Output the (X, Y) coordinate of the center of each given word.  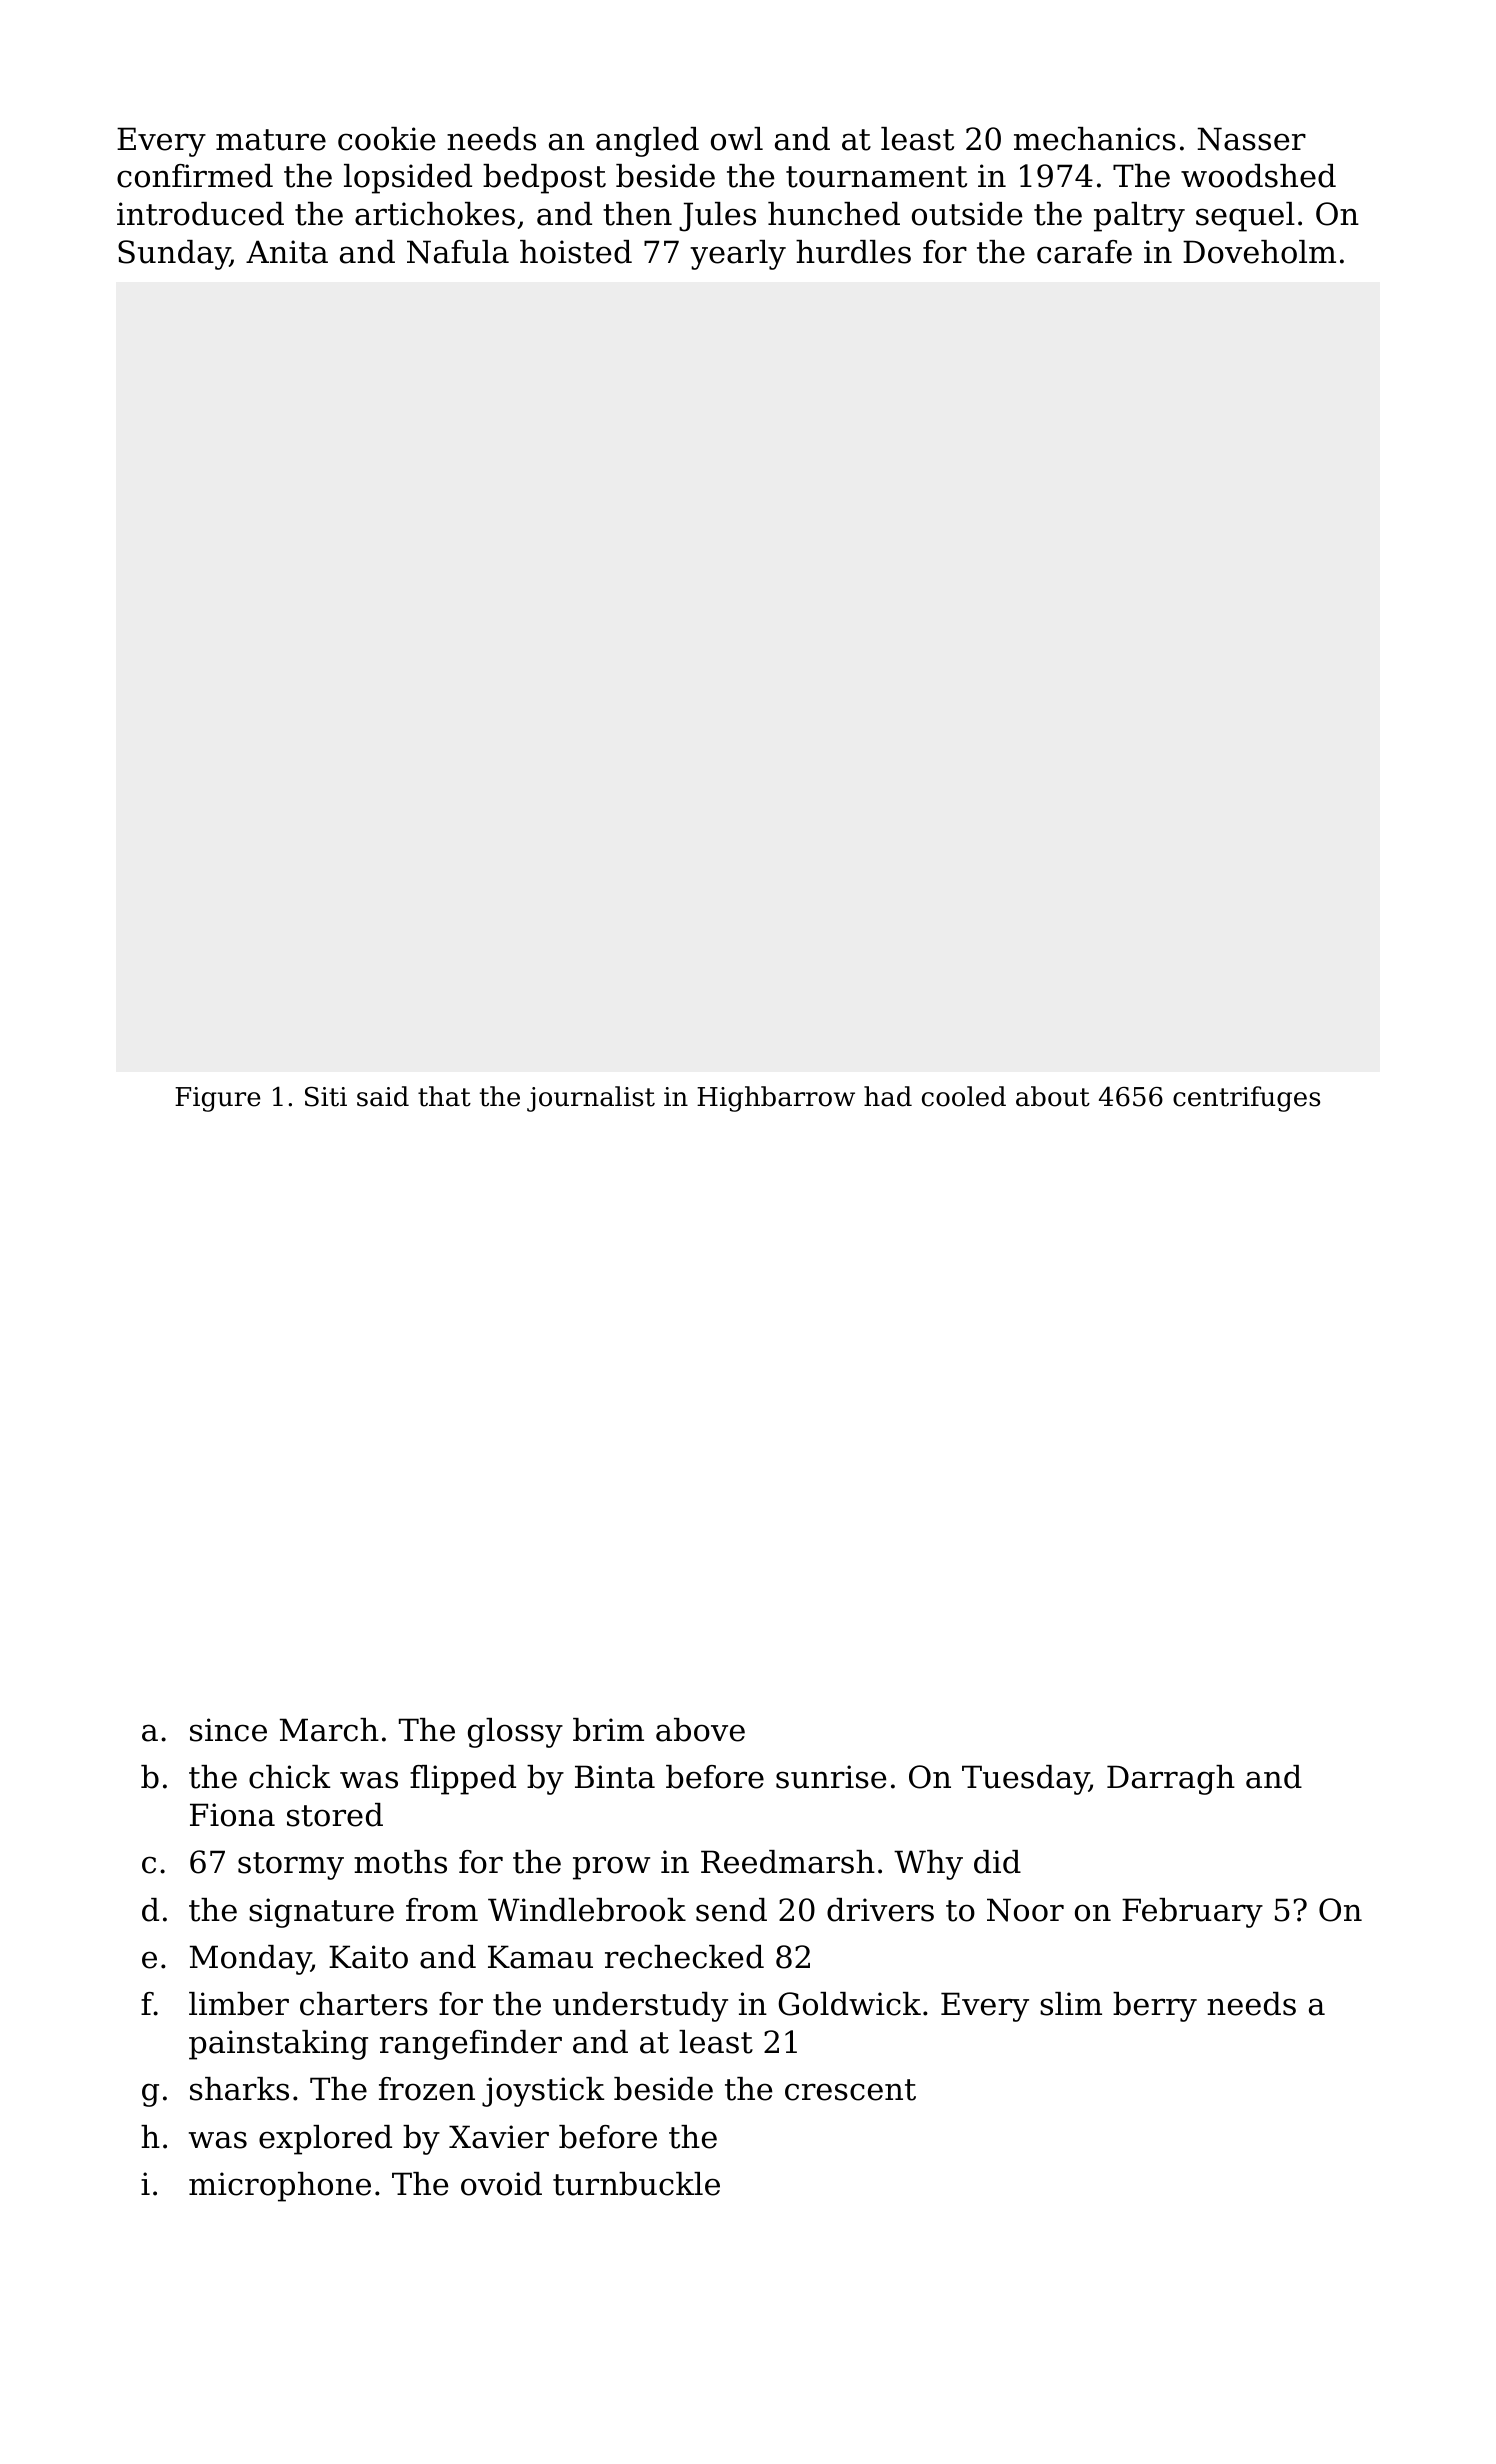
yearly (738, 255)
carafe (1084, 252)
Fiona (232, 1815)
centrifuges (1246, 1099)
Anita (287, 252)
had (888, 1096)
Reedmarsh (788, 1862)
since (228, 1730)
